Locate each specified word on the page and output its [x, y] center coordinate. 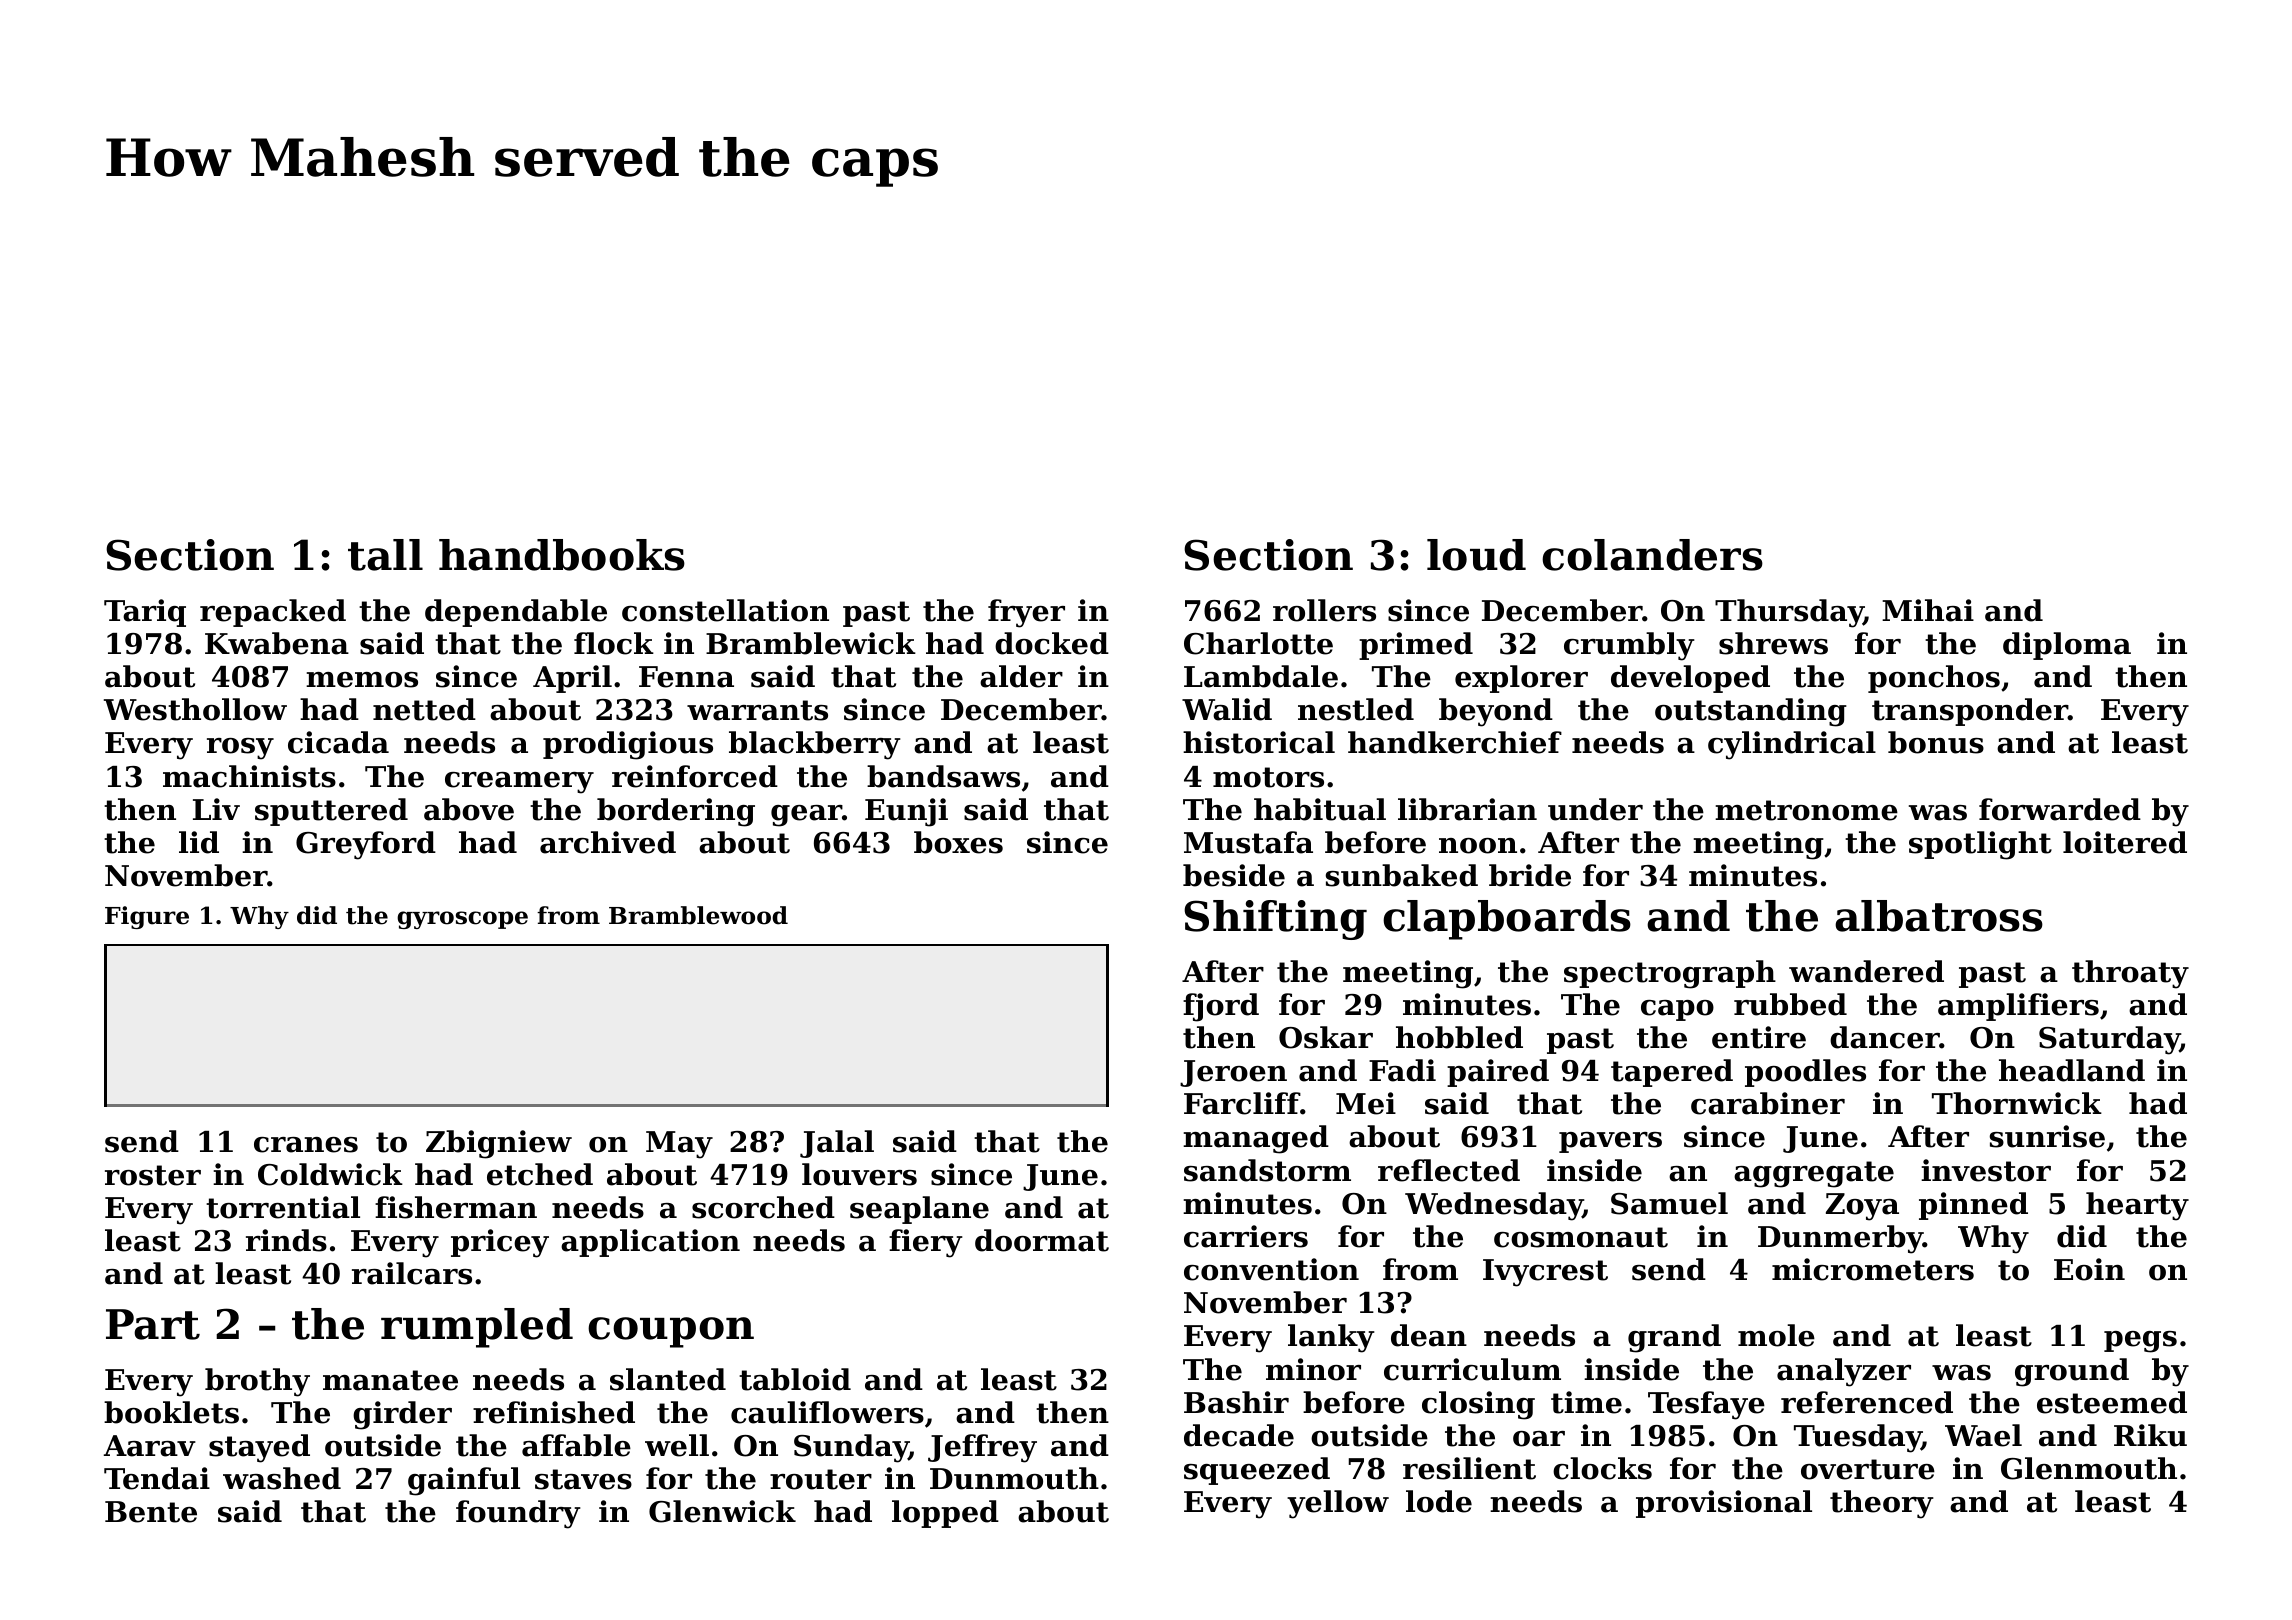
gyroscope [462, 920]
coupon [671, 1332]
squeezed [1257, 1471]
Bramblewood [698, 915]
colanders [1652, 555]
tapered [1672, 1073]
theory [1882, 1504]
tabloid [795, 1379]
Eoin [2089, 1269]
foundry [518, 1514]
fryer [1026, 613]
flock [614, 643]
